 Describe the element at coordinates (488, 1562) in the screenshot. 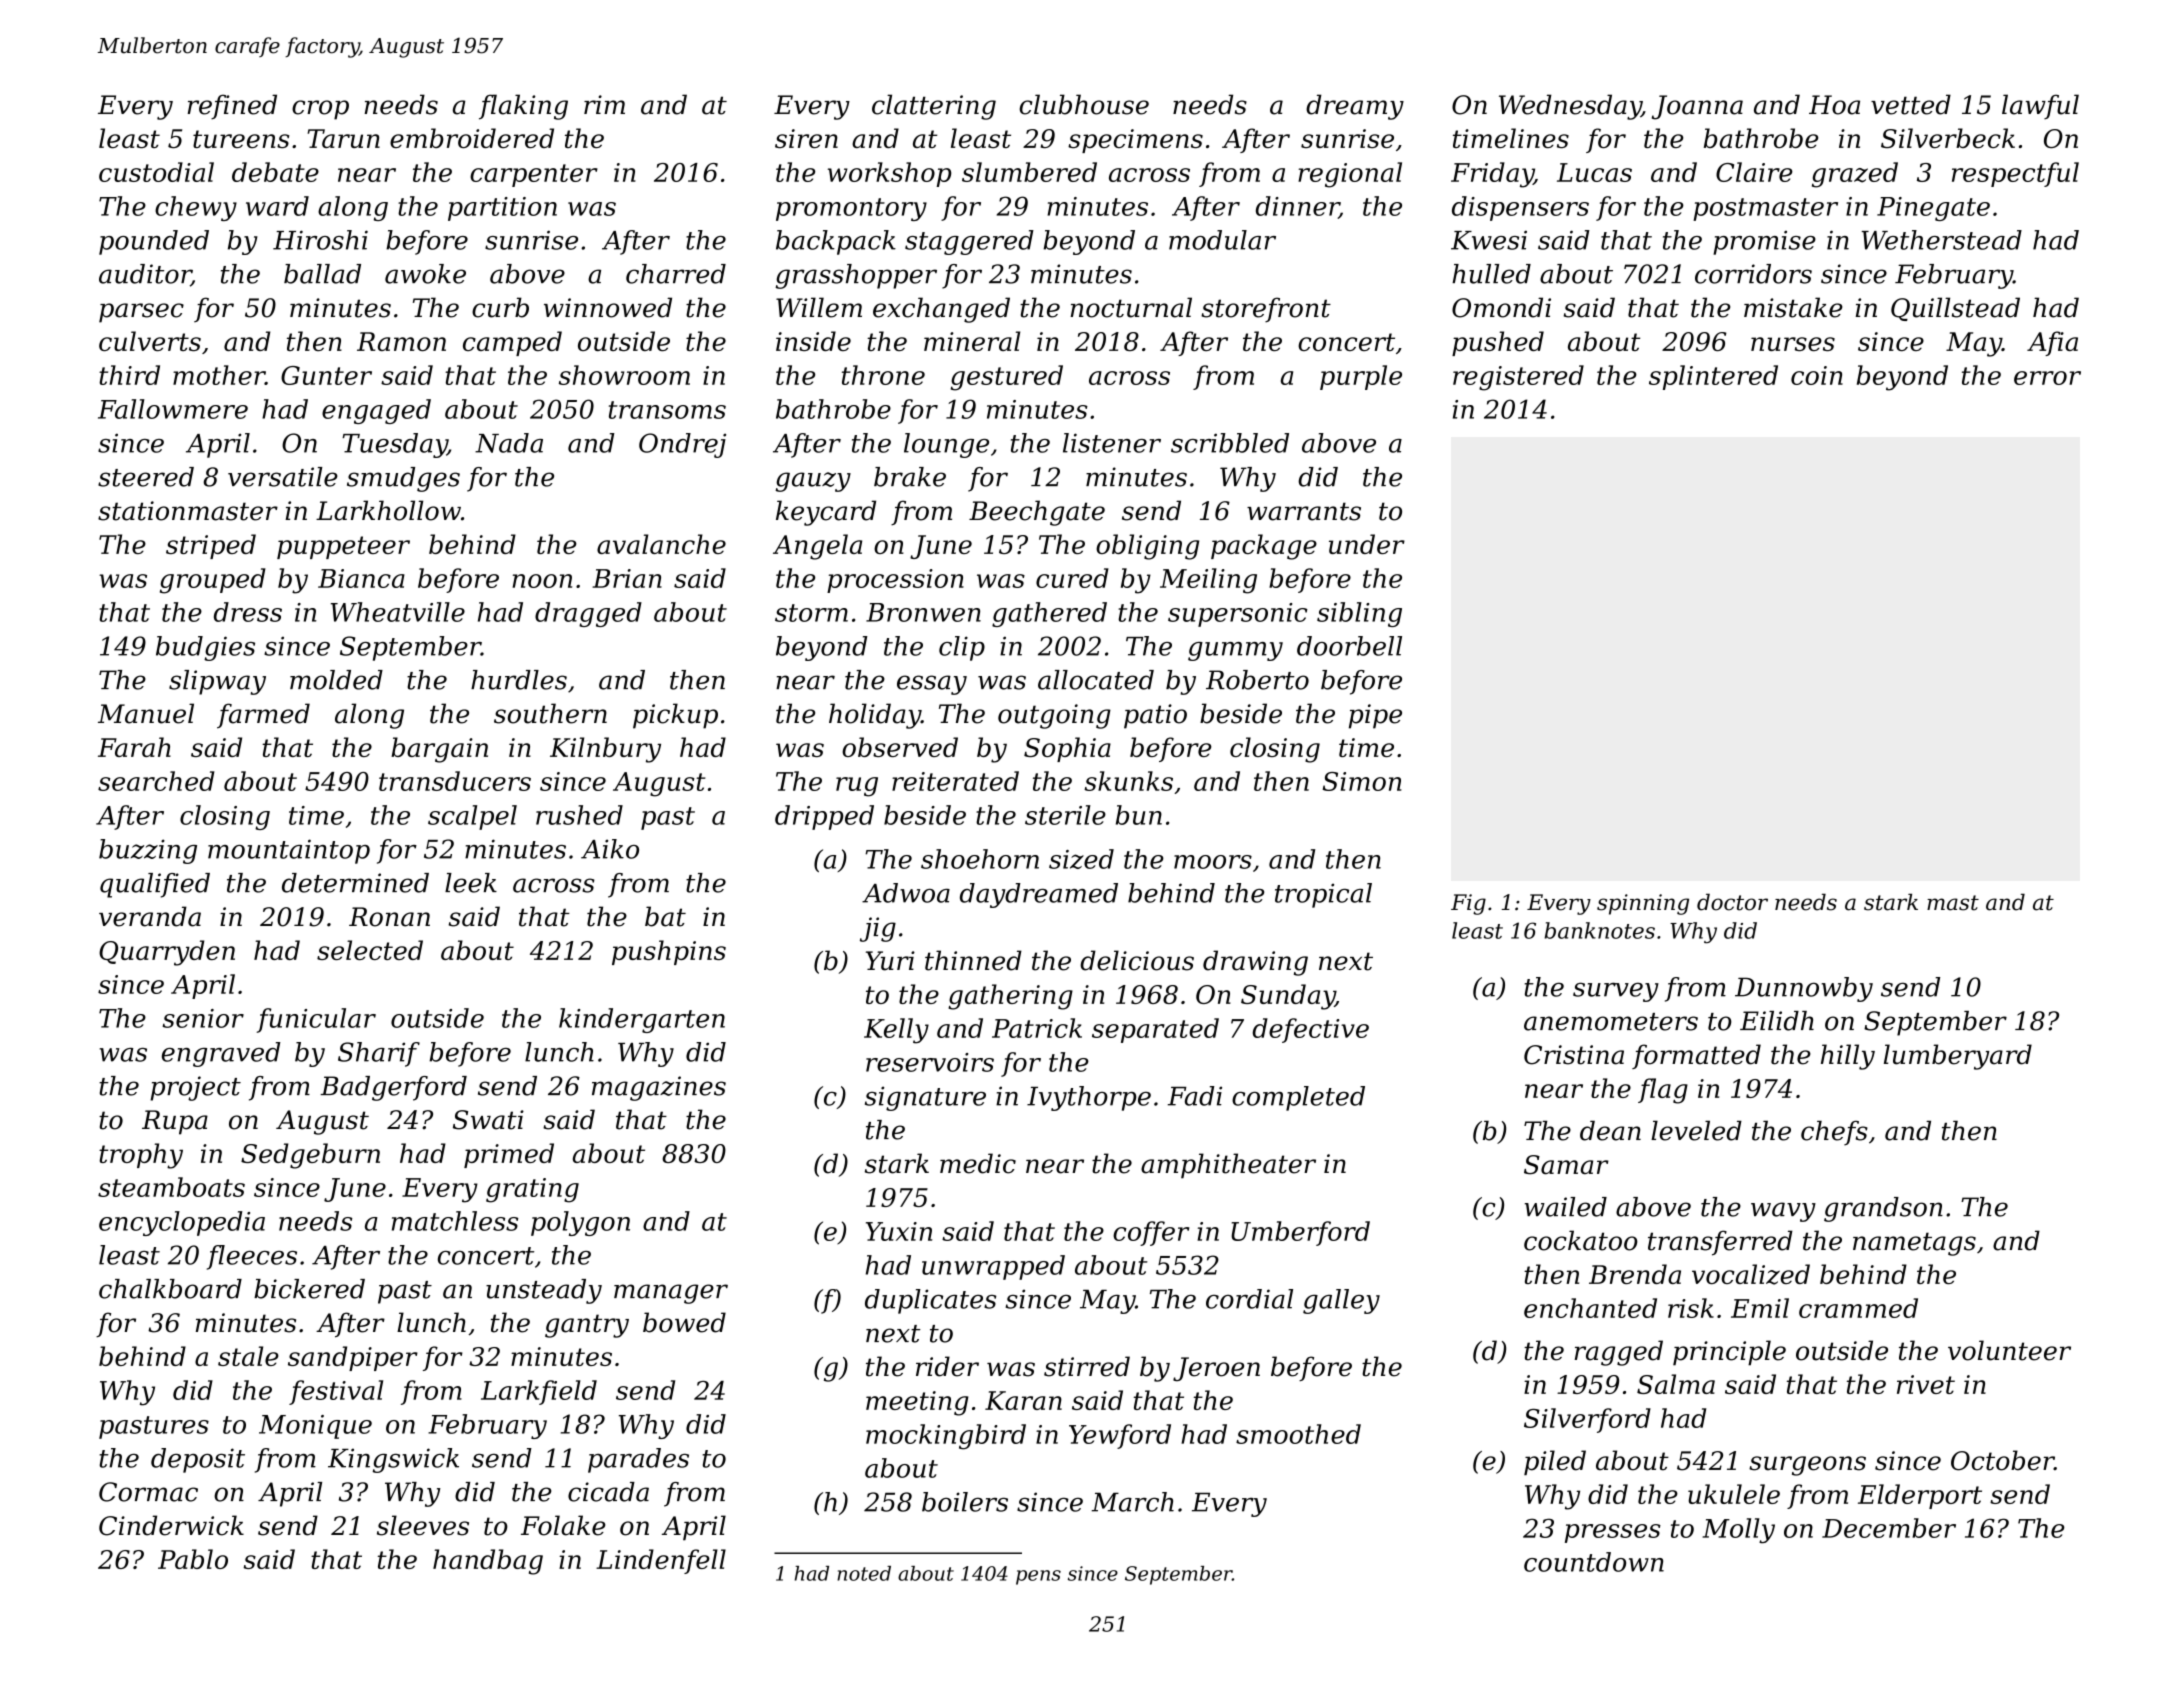

I see `handbag` at that location.
